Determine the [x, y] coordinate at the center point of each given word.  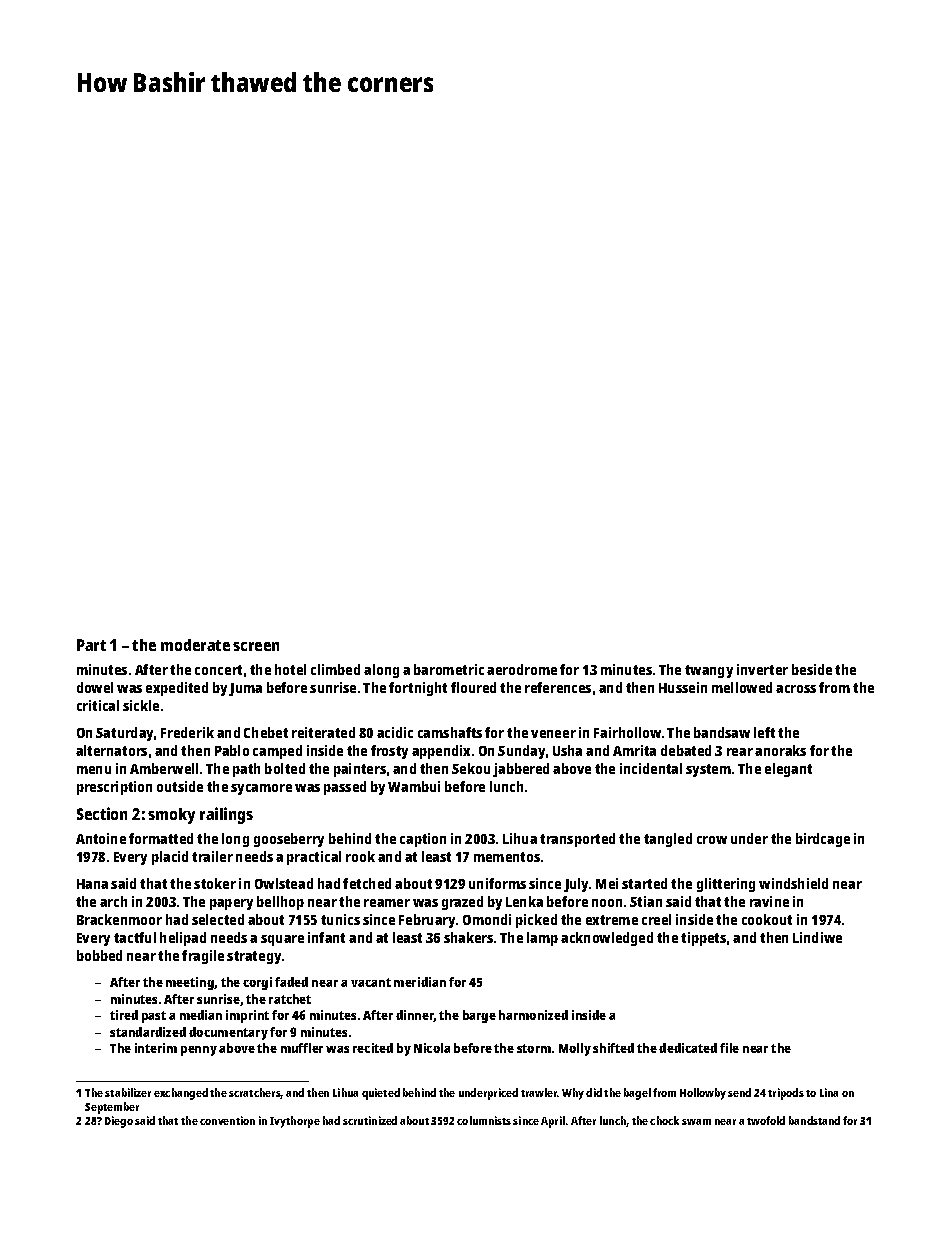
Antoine [101, 838]
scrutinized [370, 1120]
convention [227, 1120]
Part [91, 645]
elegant [788, 770]
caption [423, 840]
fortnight [418, 689]
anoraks [780, 750]
